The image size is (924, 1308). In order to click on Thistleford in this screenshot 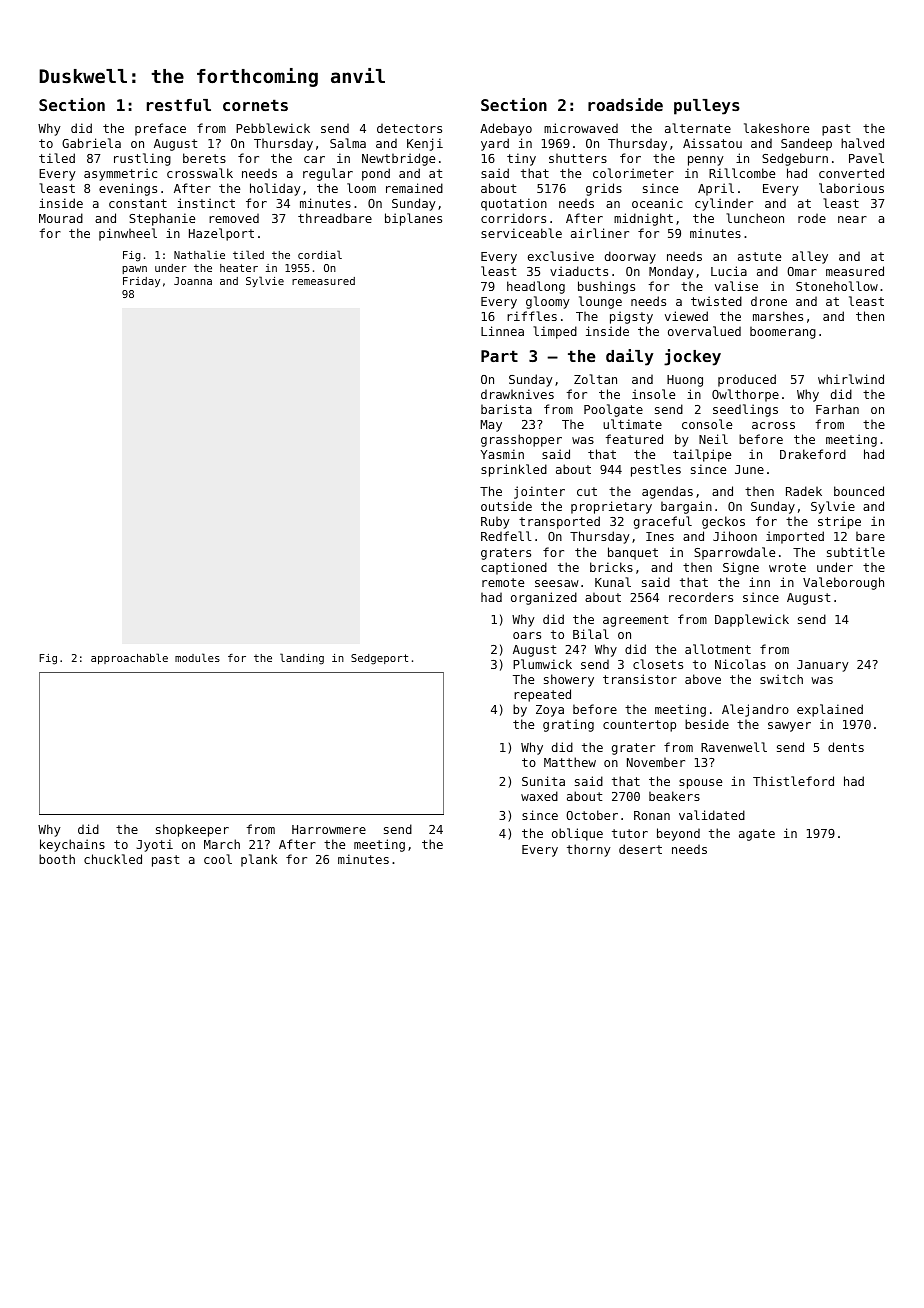, I will do `click(793, 781)`.
